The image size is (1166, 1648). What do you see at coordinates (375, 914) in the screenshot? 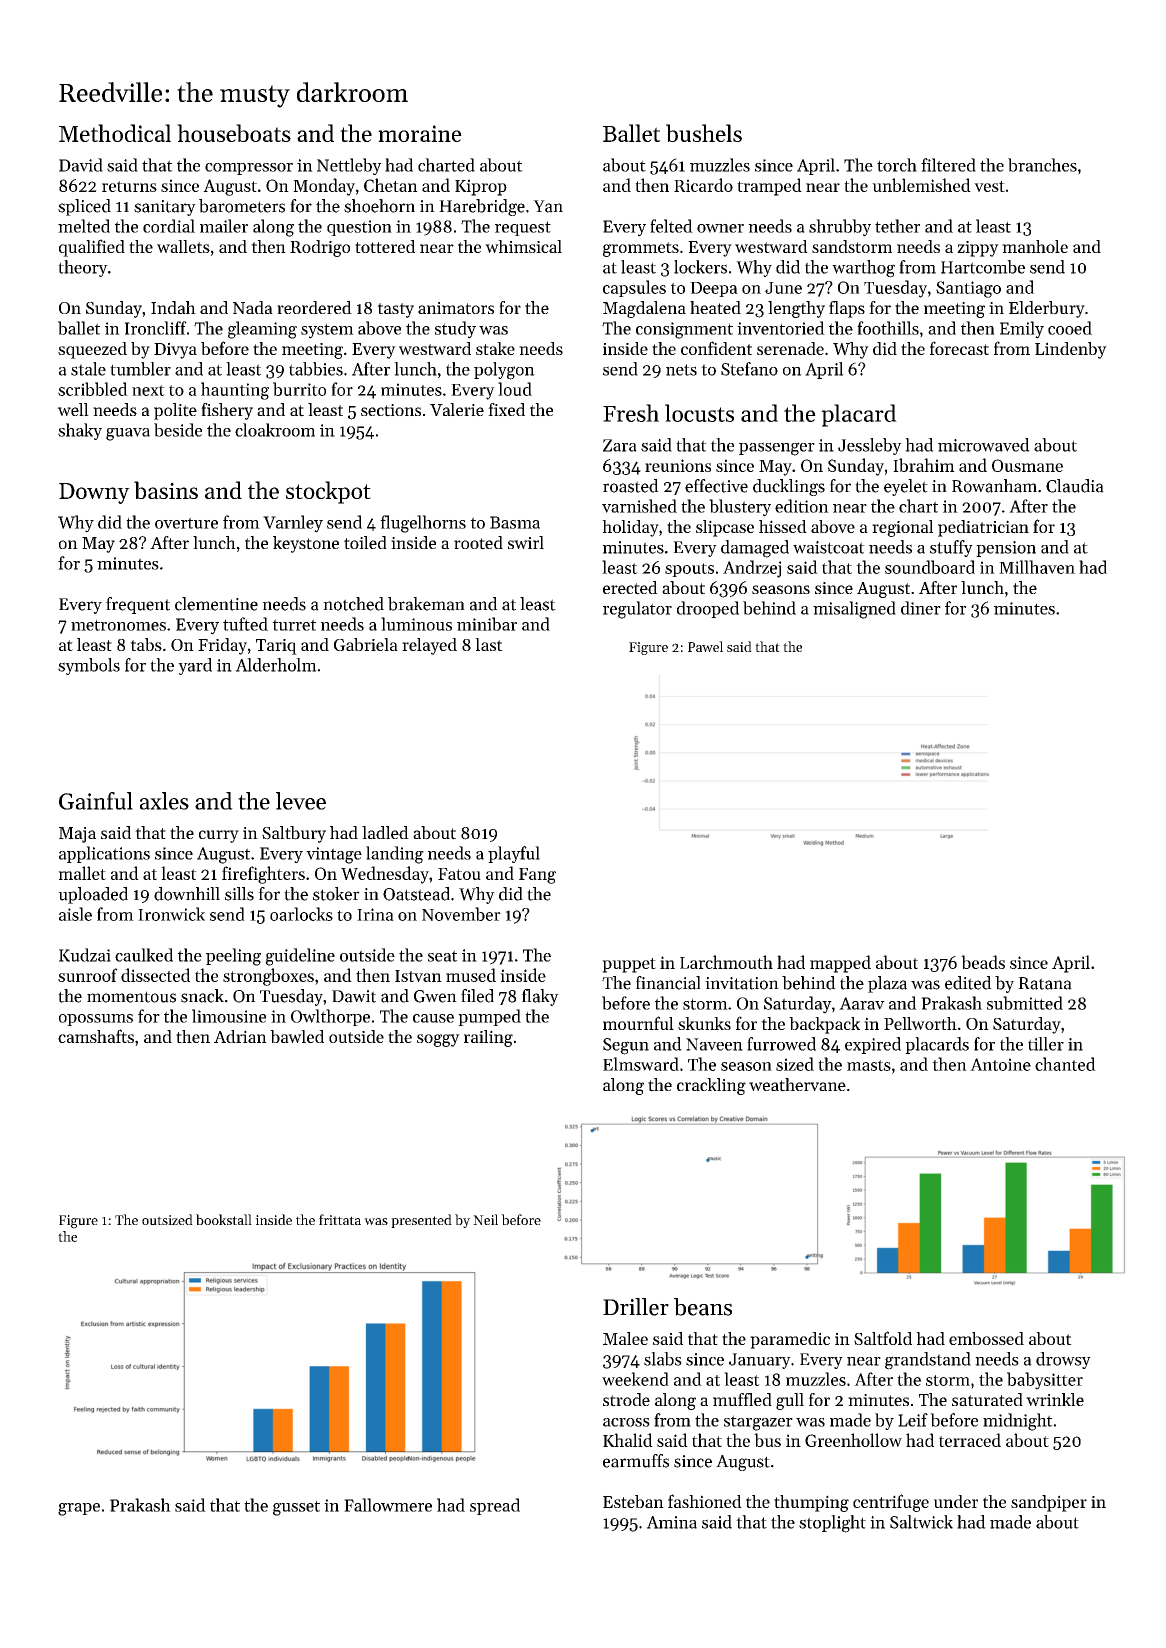
I see `Irina` at bounding box center [375, 914].
